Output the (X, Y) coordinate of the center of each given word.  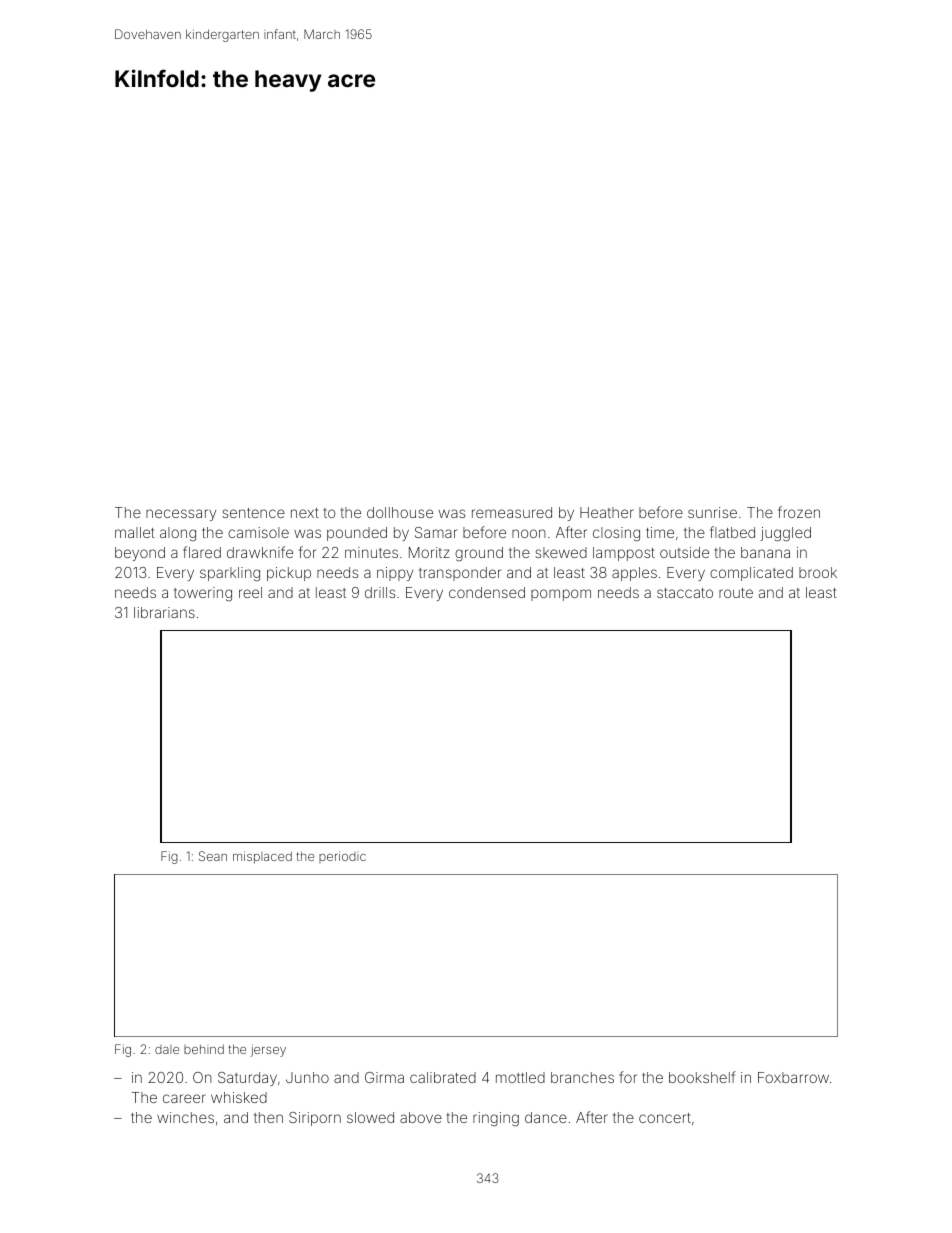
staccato (685, 593)
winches (185, 1117)
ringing (496, 1119)
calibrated (443, 1077)
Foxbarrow (793, 1077)
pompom (561, 595)
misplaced (262, 857)
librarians (164, 612)
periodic (342, 857)
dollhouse (400, 512)
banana (765, 552)
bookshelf (702, 1077)
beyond (140, 554)
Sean (213, 856)
